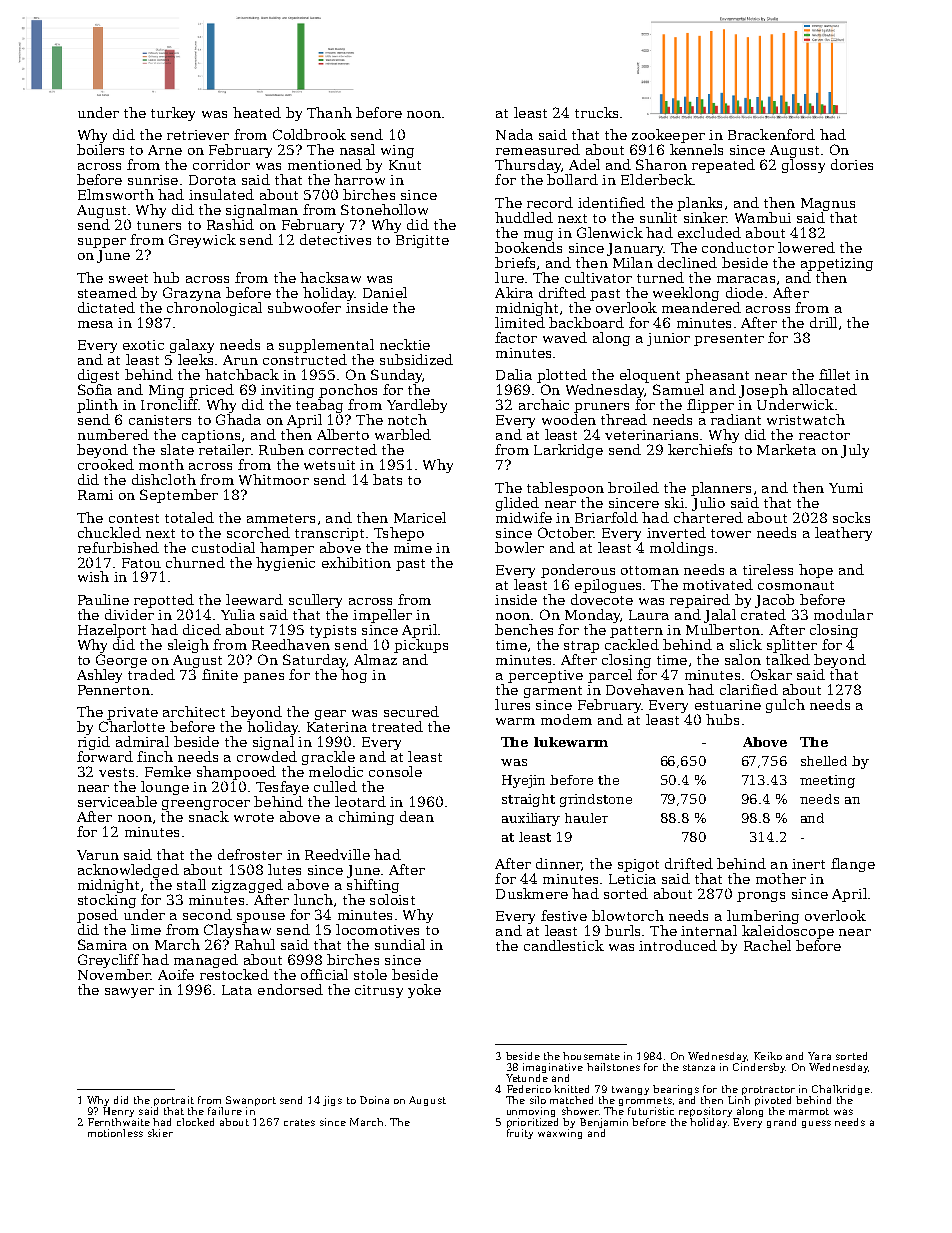 The image size is (952, 1233). Describe the element at coordinates (191, 884) in the page. I see `stall` at that location.
